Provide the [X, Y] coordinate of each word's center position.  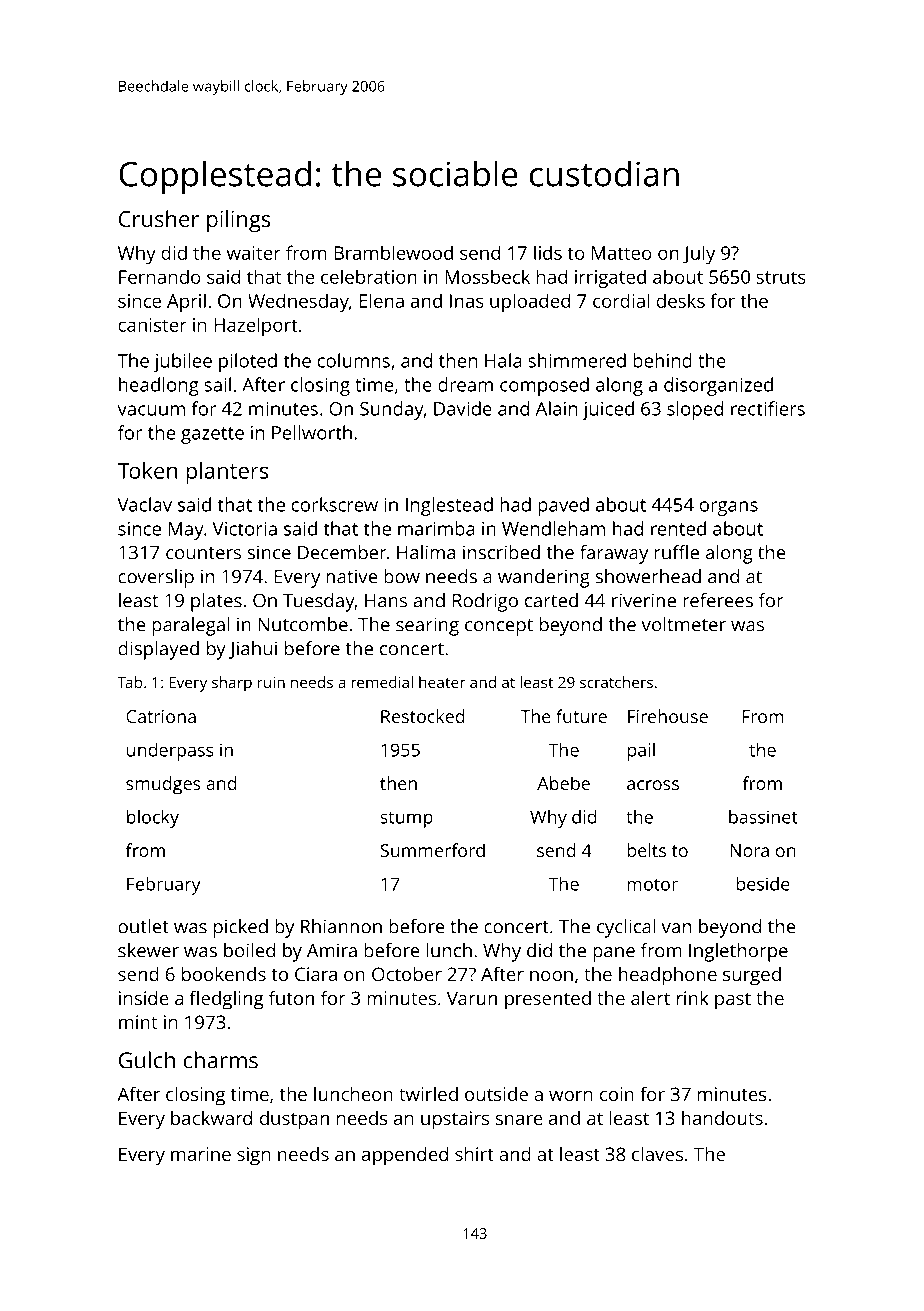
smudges [163, 785]
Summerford [432, 850]
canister [153, 325]
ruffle [676, 552]
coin [617, 1094]
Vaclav [144, 504]
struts [781, 277]
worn [570, 1096]
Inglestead [449, 506]
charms [221, 1060]
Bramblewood [393, 252]
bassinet [763, 817]
